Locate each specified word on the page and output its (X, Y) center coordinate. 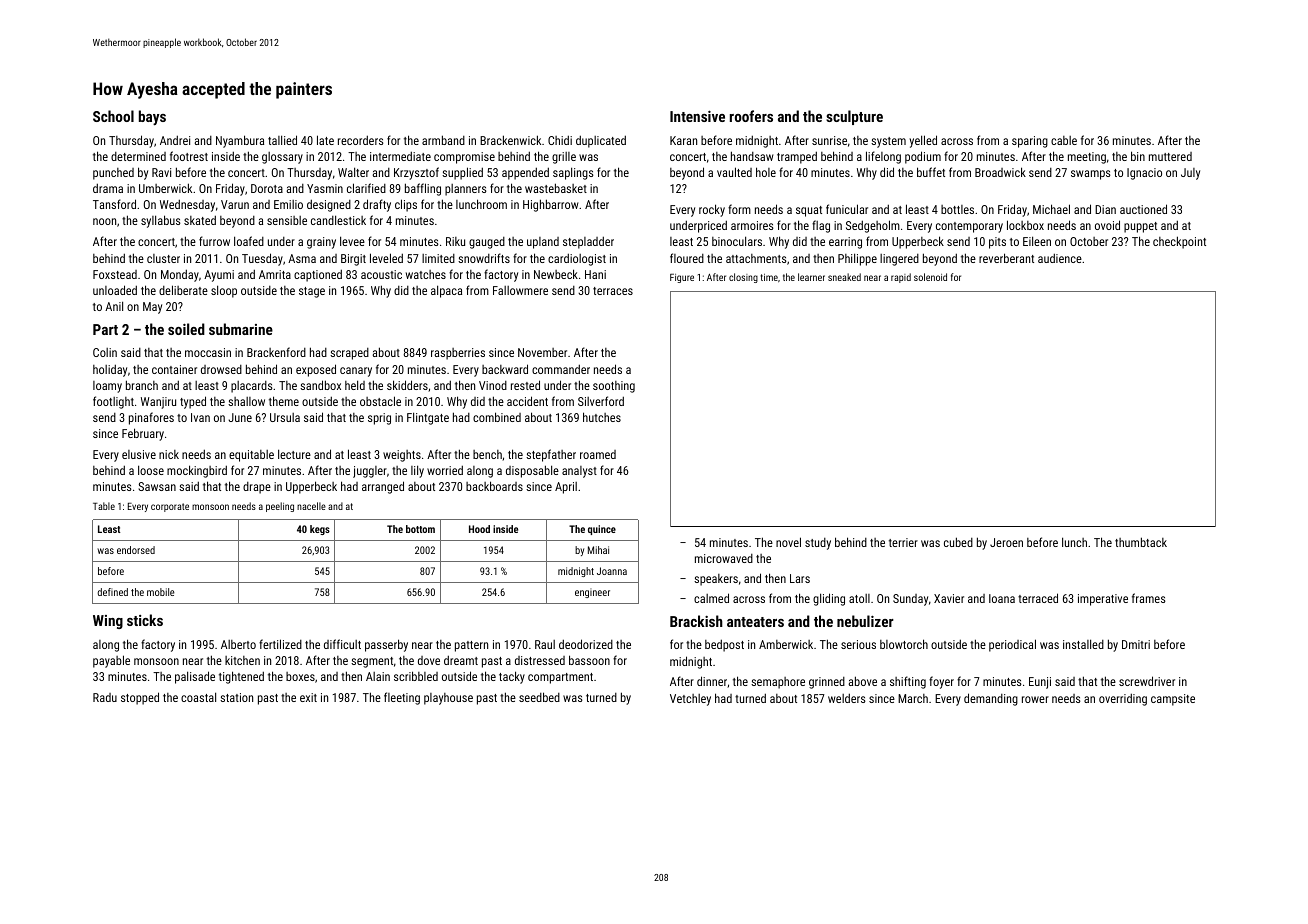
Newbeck (556, 274)
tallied (282, 140)
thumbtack (1141, 542)
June (240, 417)
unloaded (115, 290)
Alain (378, 676)
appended (525, 173)
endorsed (136, 550)
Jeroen (1006, 542)
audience (1060, 258)
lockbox (1025, 225)
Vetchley (690, 700)
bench (487, 454)
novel (788, 542)
